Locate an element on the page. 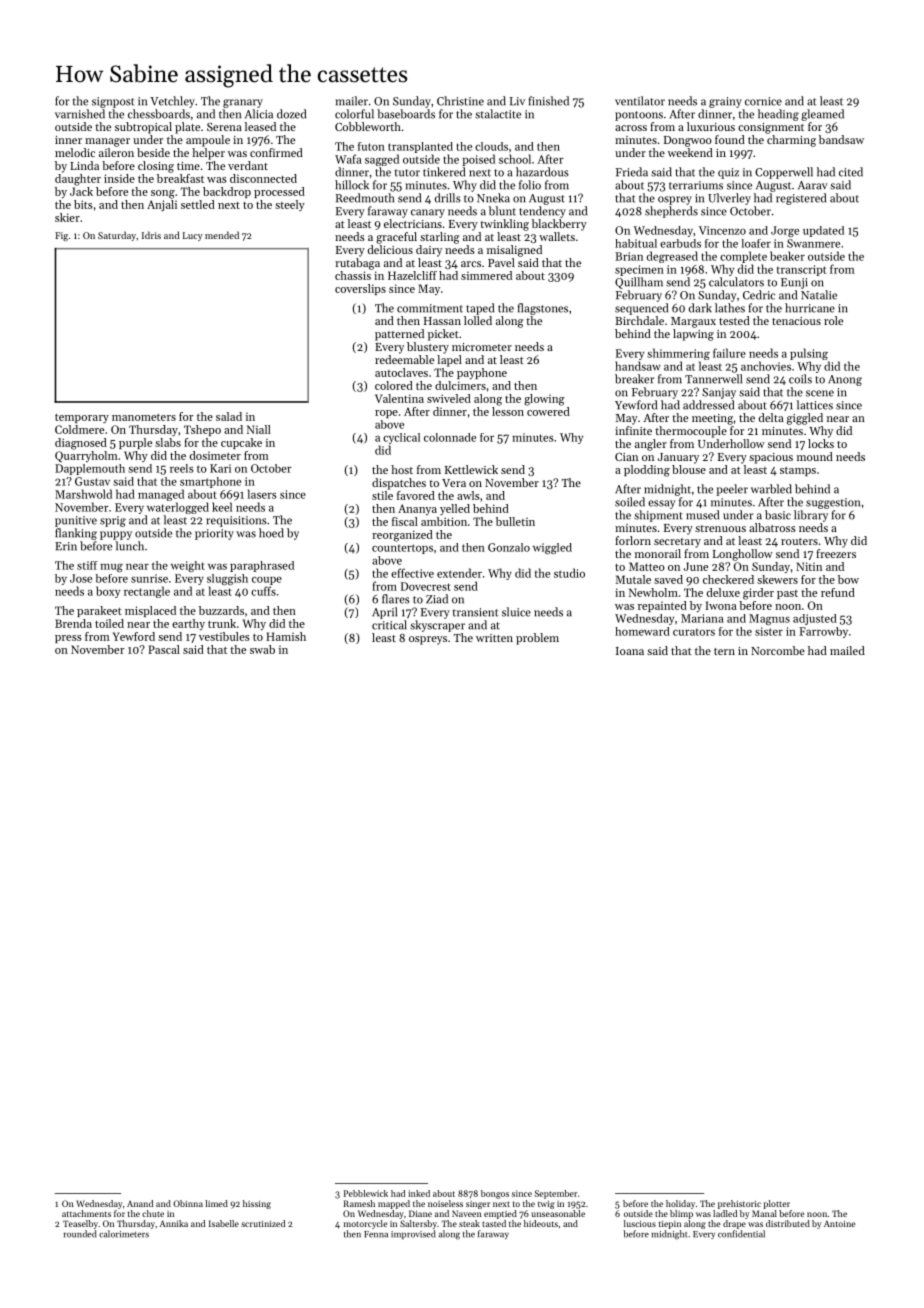 The image size is (924, 1308). Marshwold is located at coordinates (83, 494).
